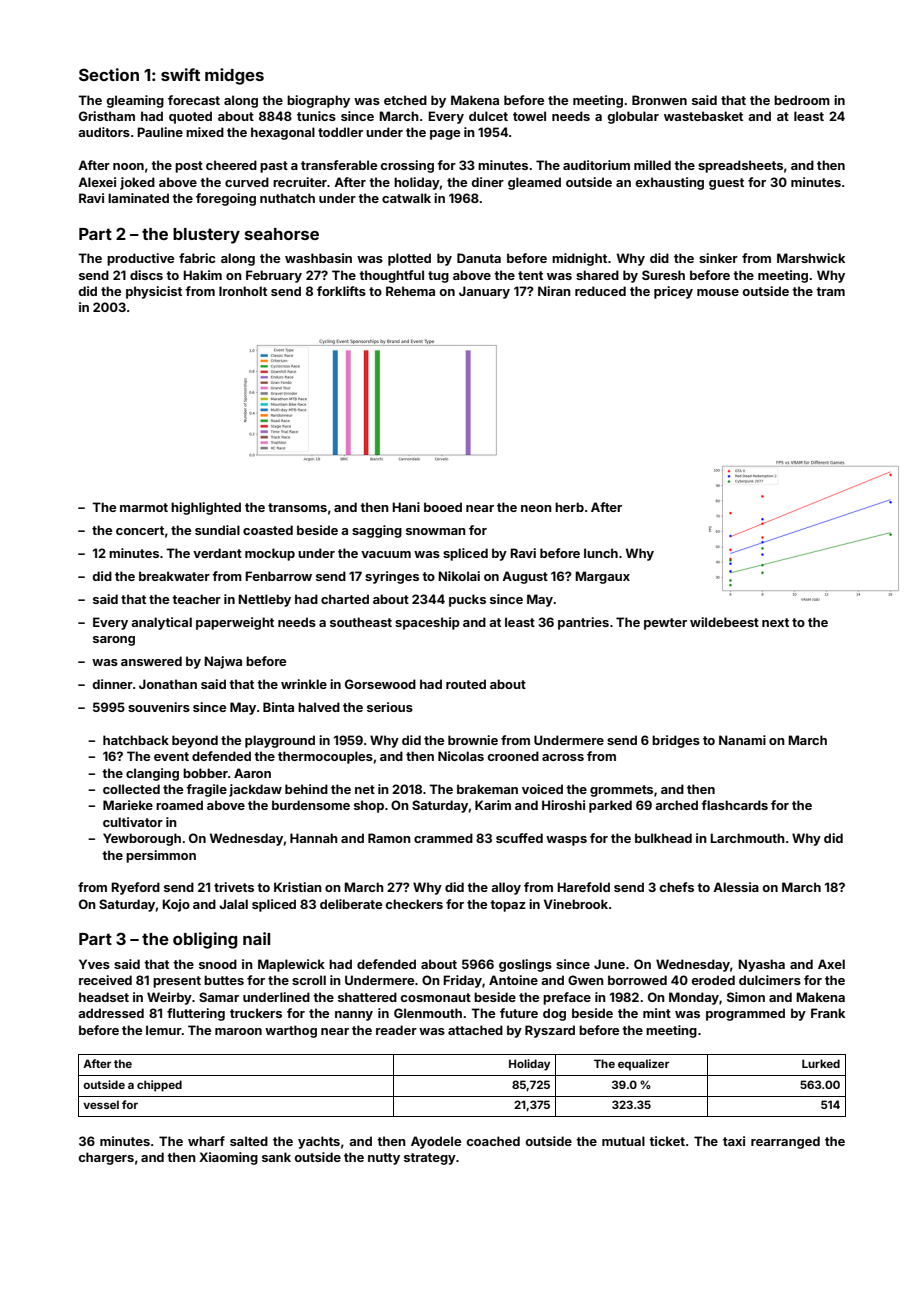  What do you see at coordinates (529, 116) in the screenshot?
I see `towel` at bounding box center [529, 116].
